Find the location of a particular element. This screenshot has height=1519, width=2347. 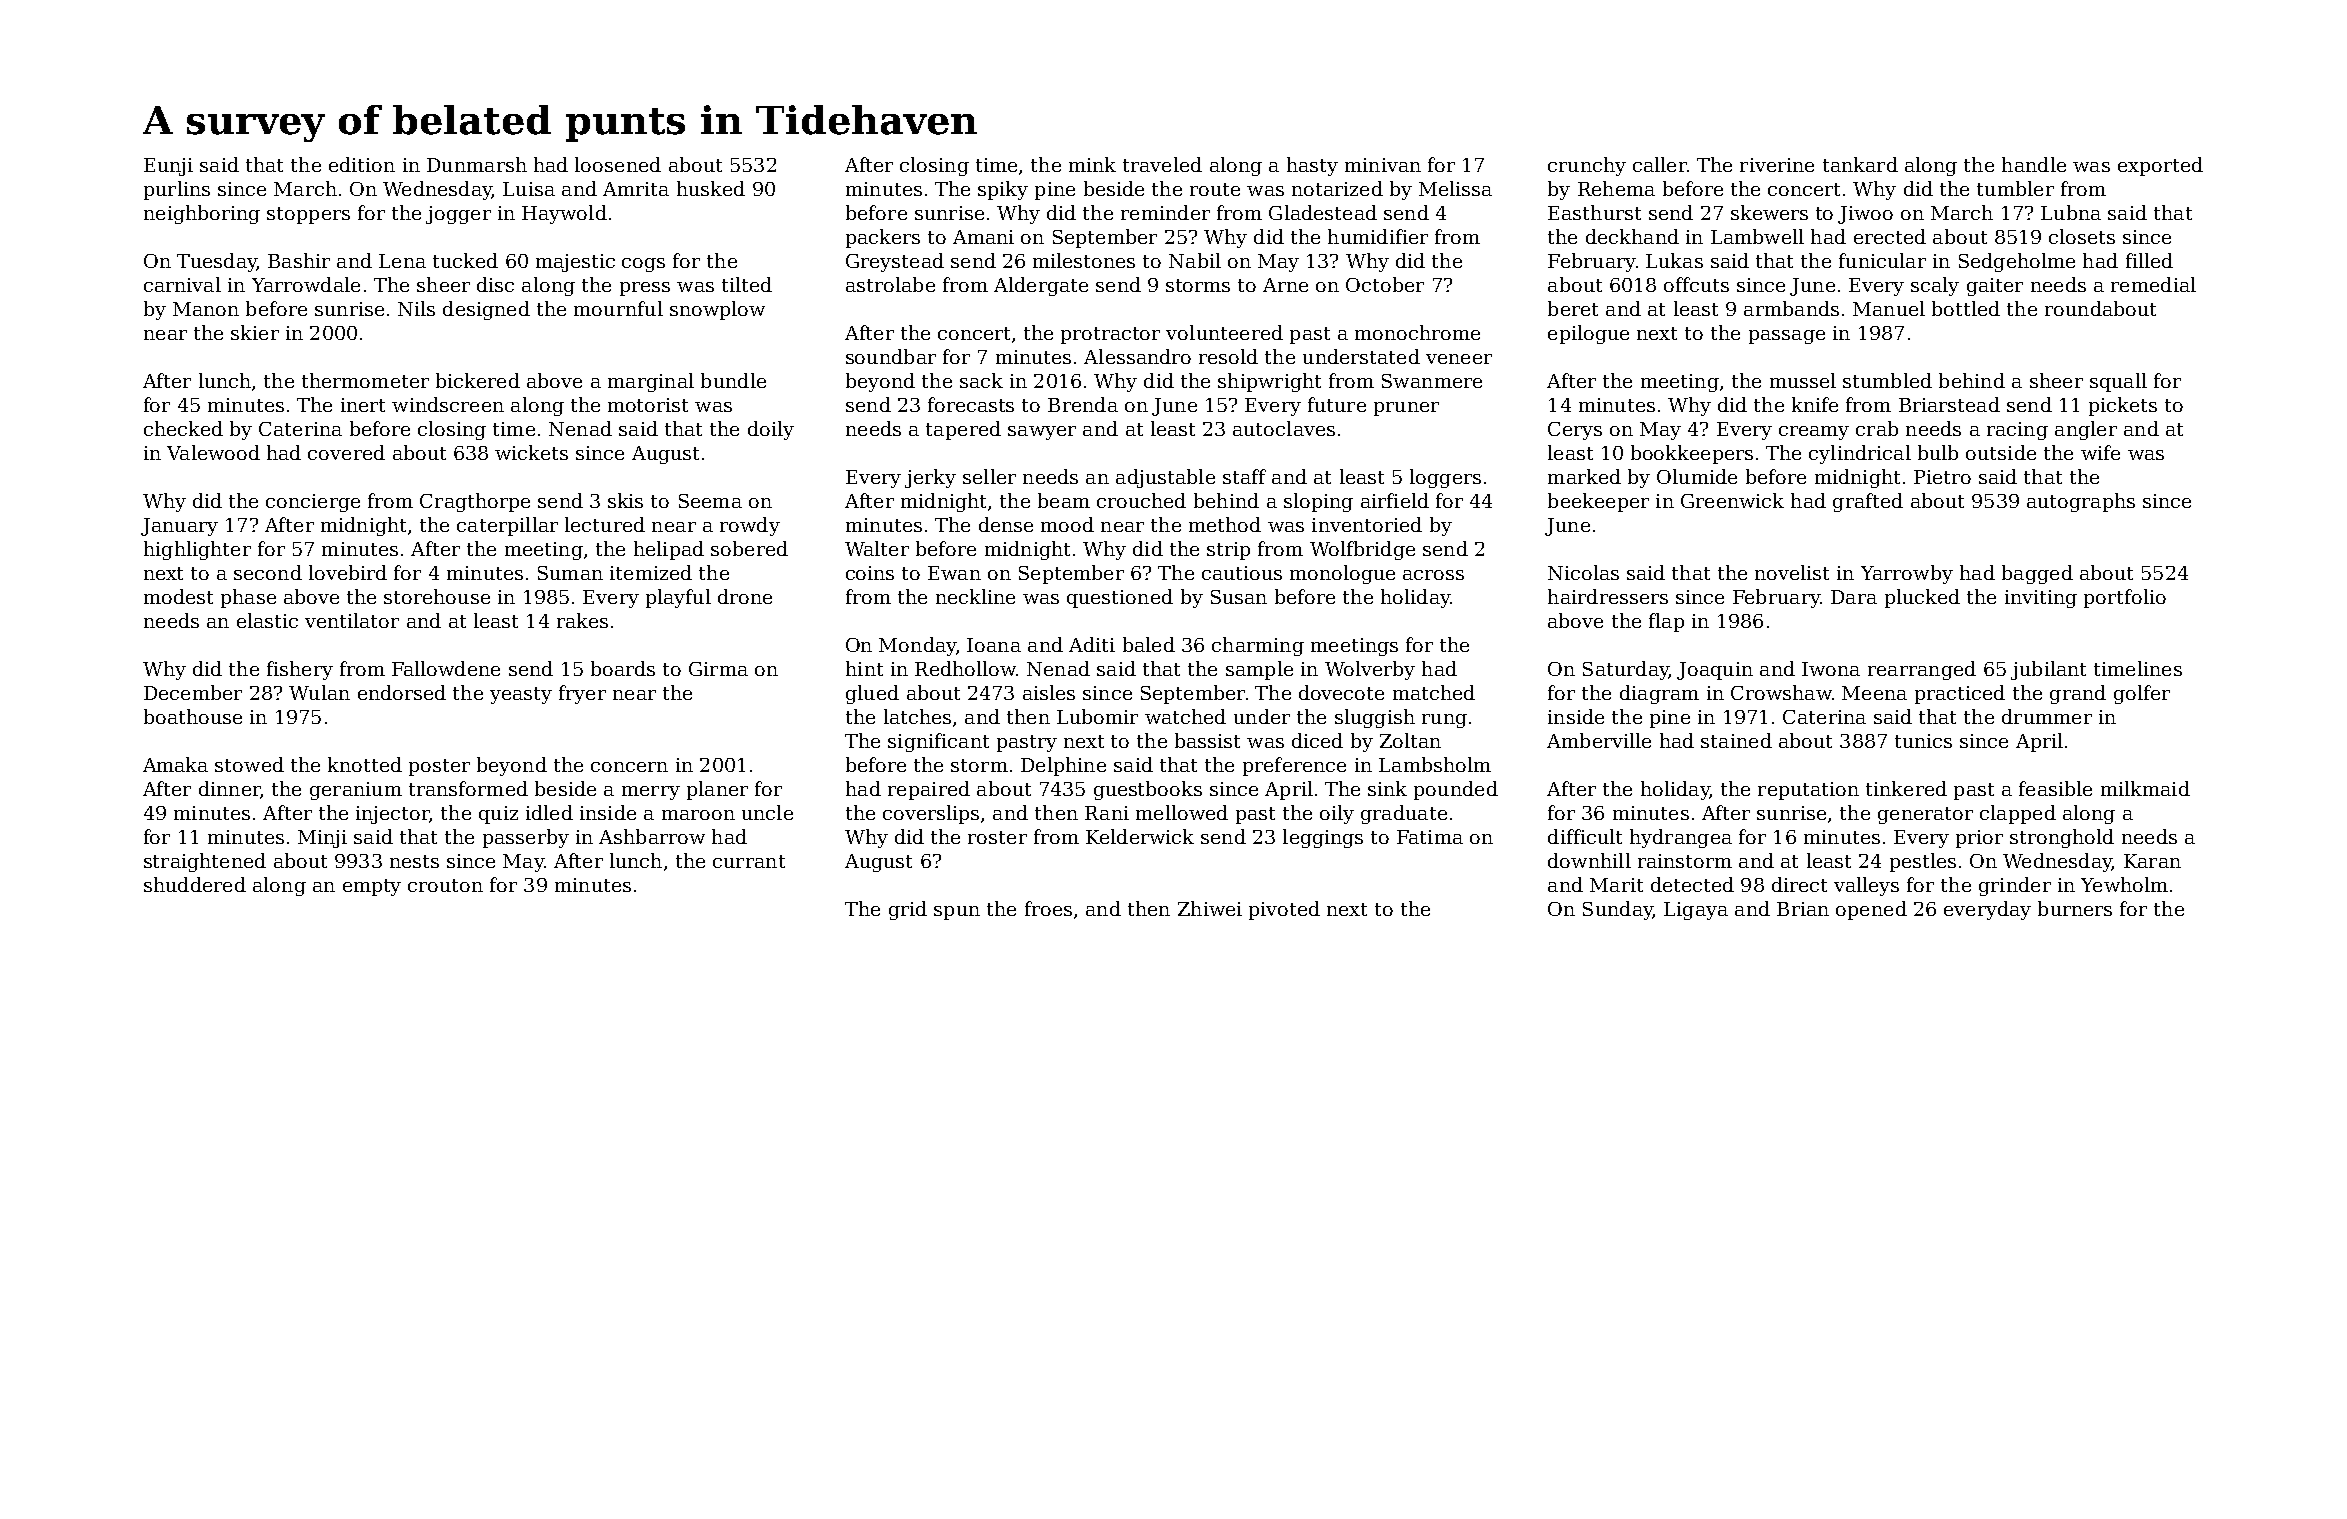

repaired is located at coordinates (929, 790).
